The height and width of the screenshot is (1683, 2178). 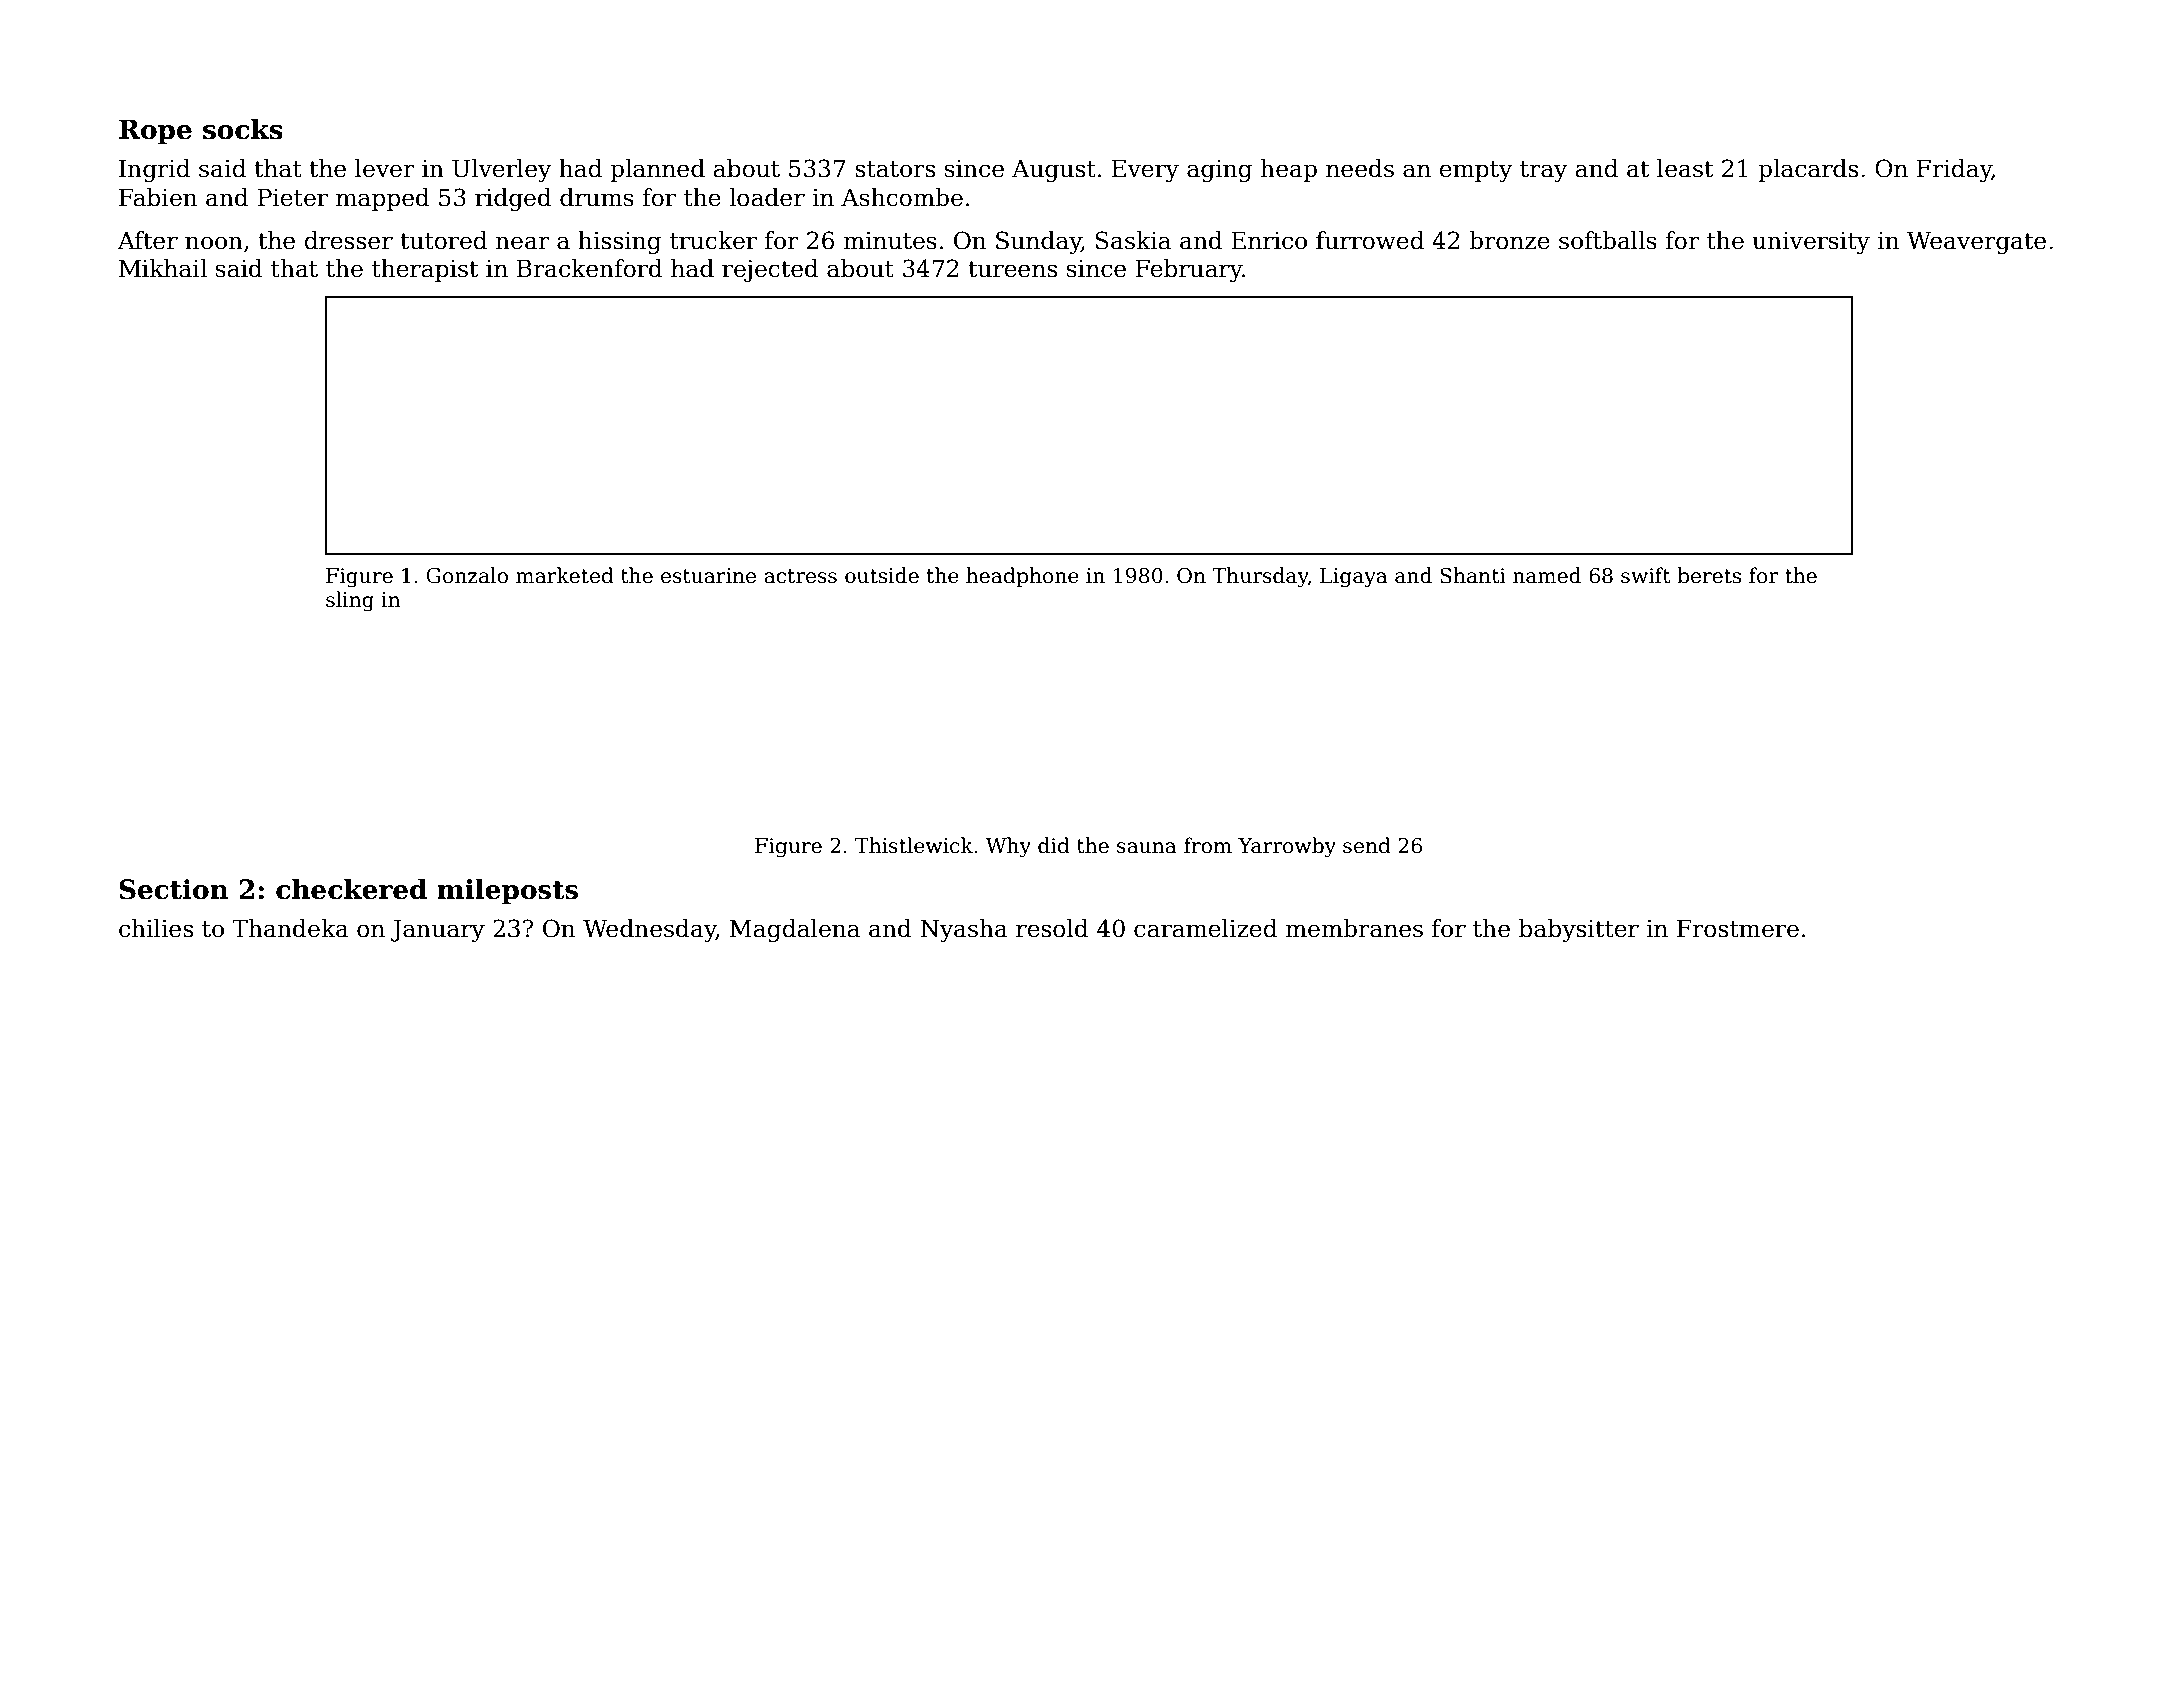 I want to click on Gonzalo, so click(x=467, y=575).
